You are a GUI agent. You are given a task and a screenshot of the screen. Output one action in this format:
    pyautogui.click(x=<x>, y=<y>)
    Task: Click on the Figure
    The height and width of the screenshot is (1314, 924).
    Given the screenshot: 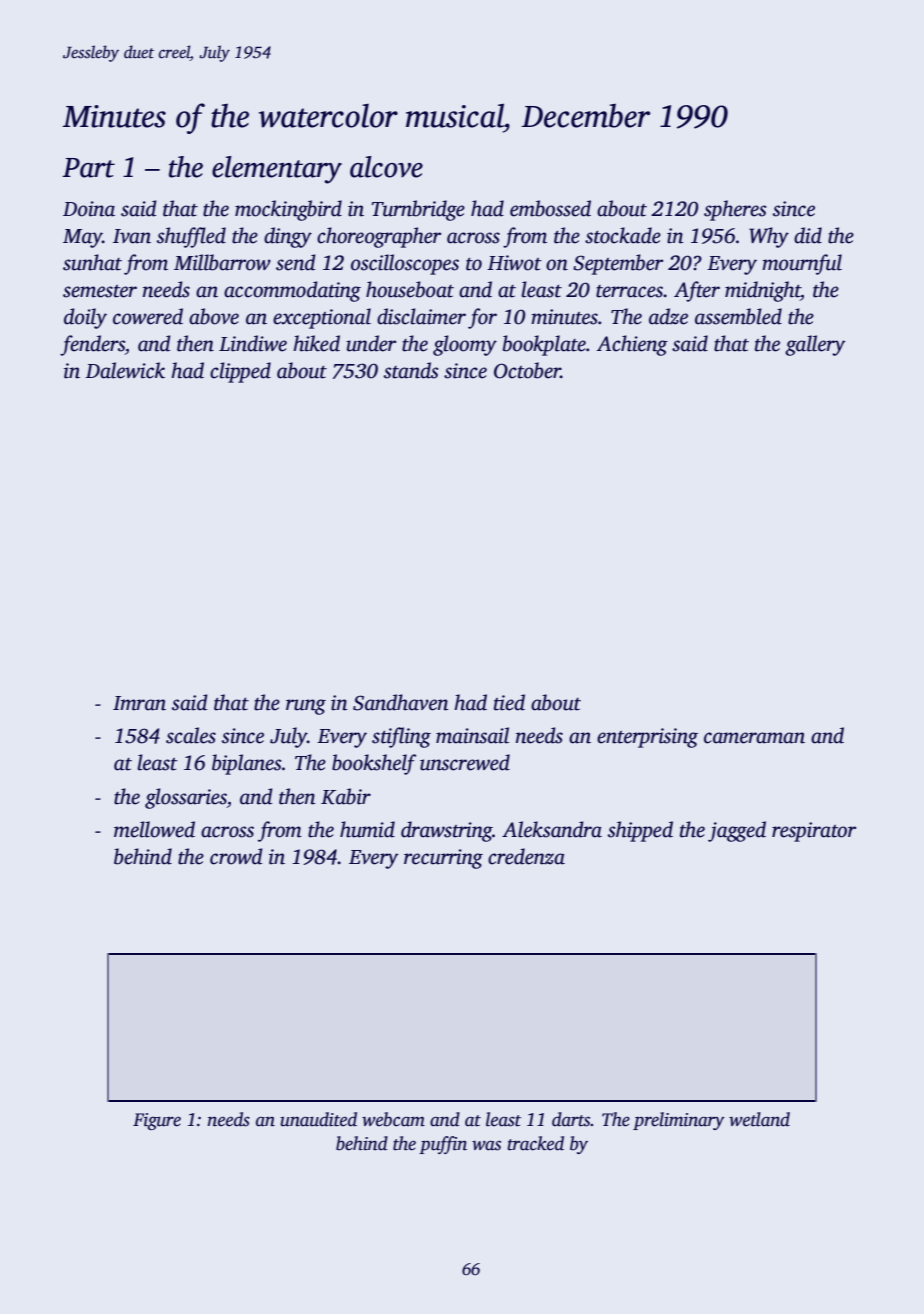 What is the action you would take?
    pyautogui.click(x=157, y=1121)
